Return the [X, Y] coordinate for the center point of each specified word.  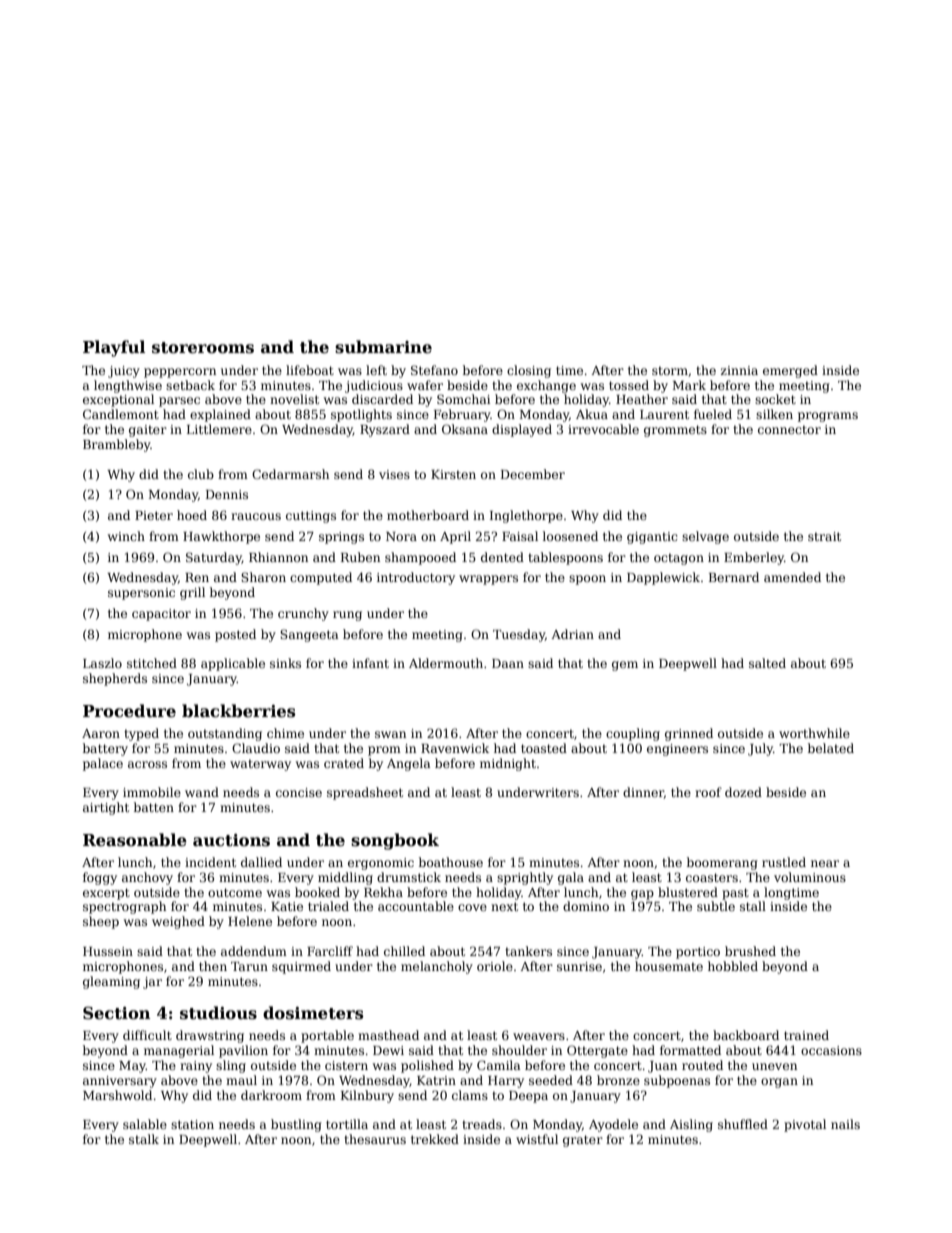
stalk [144, 1139]
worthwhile [814, 733]
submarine [383, 347]
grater [583, 1141]
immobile [152, 792]
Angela [409, 764]
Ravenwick [455, 748]
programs [828, 417]
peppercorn [180, 373]
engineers [677, 750]
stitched [152, 663]
